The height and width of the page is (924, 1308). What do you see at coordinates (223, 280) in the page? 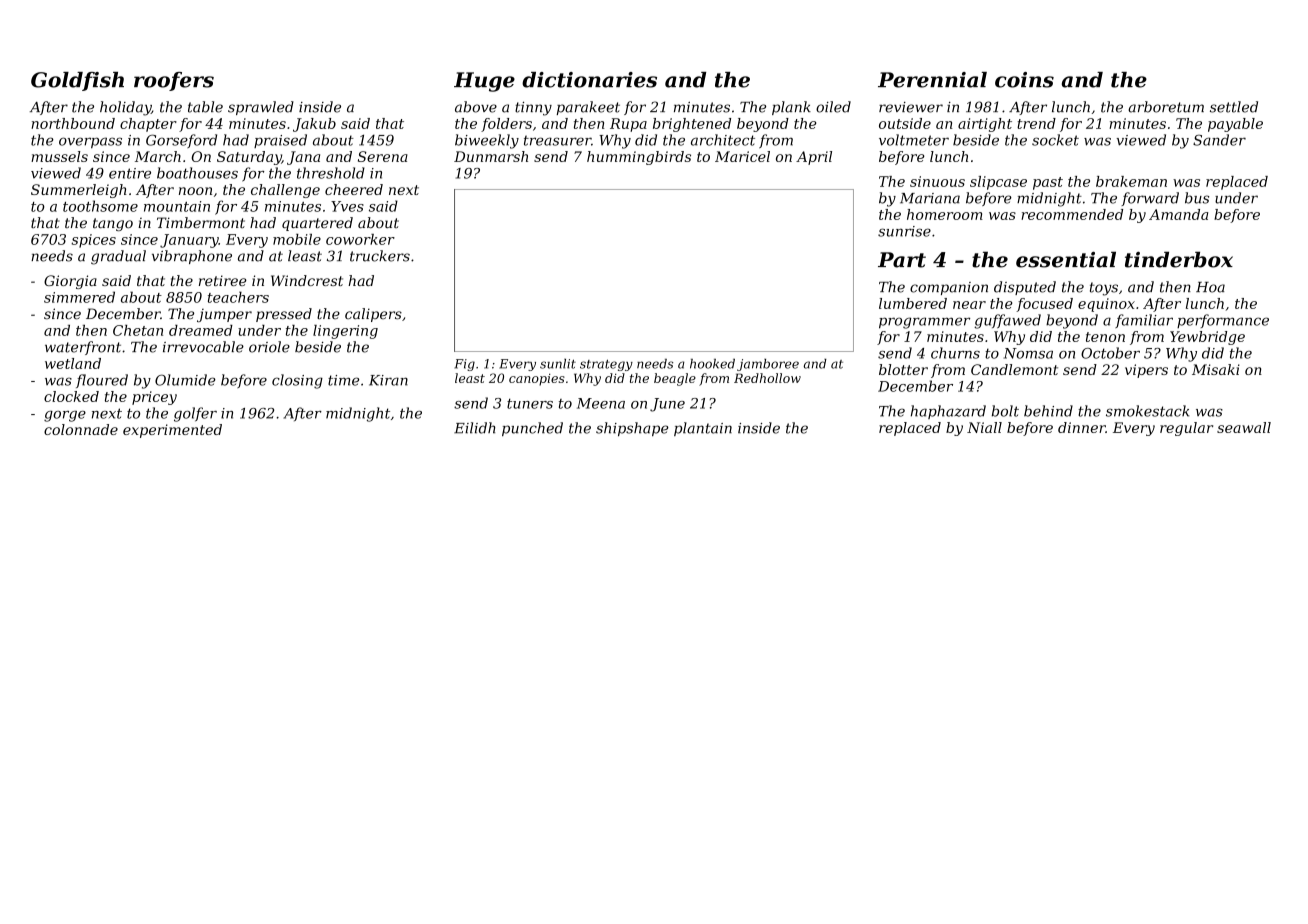
I see `retiree` at bounding box center [223, 280].
